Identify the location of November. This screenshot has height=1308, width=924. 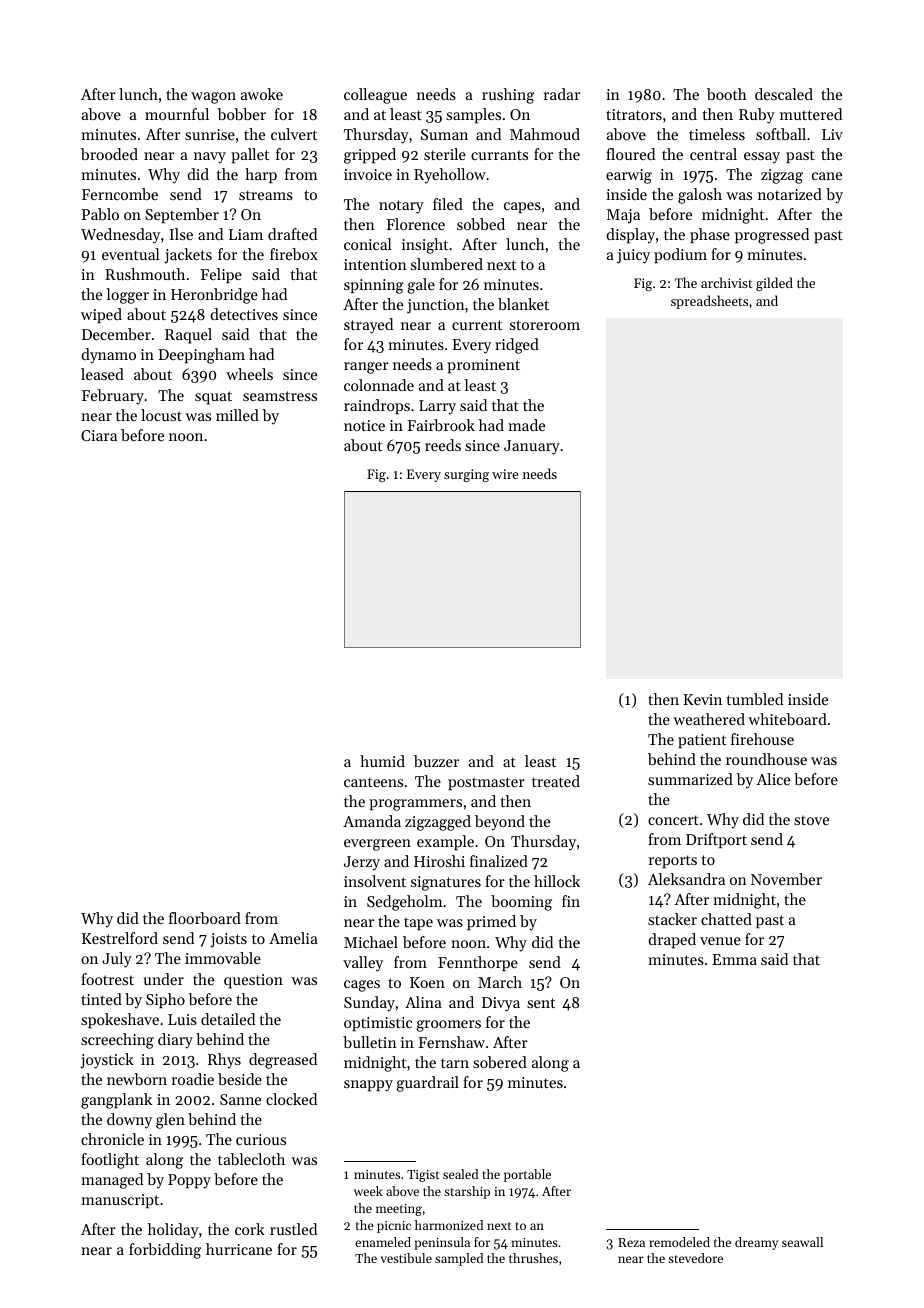
(786, 879).
